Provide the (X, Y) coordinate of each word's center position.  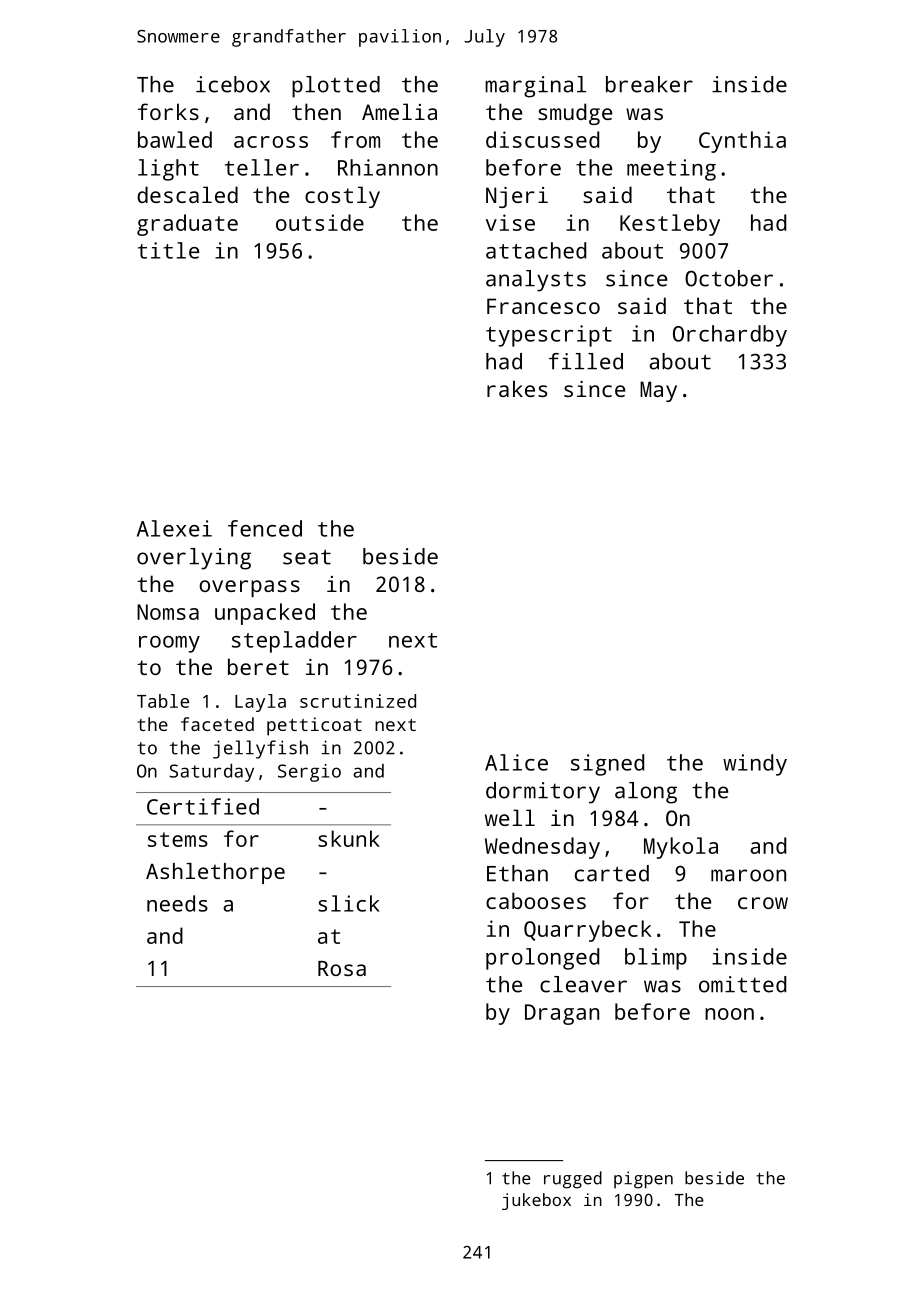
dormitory (543, 793)
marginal (535, 87)
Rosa (342, 968)
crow (763, 903)
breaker (649, 84)
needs (177, 903)
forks (168, 111)
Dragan (562, 1014)
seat (307, 557)
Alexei (174, 528)
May (658, 391)
